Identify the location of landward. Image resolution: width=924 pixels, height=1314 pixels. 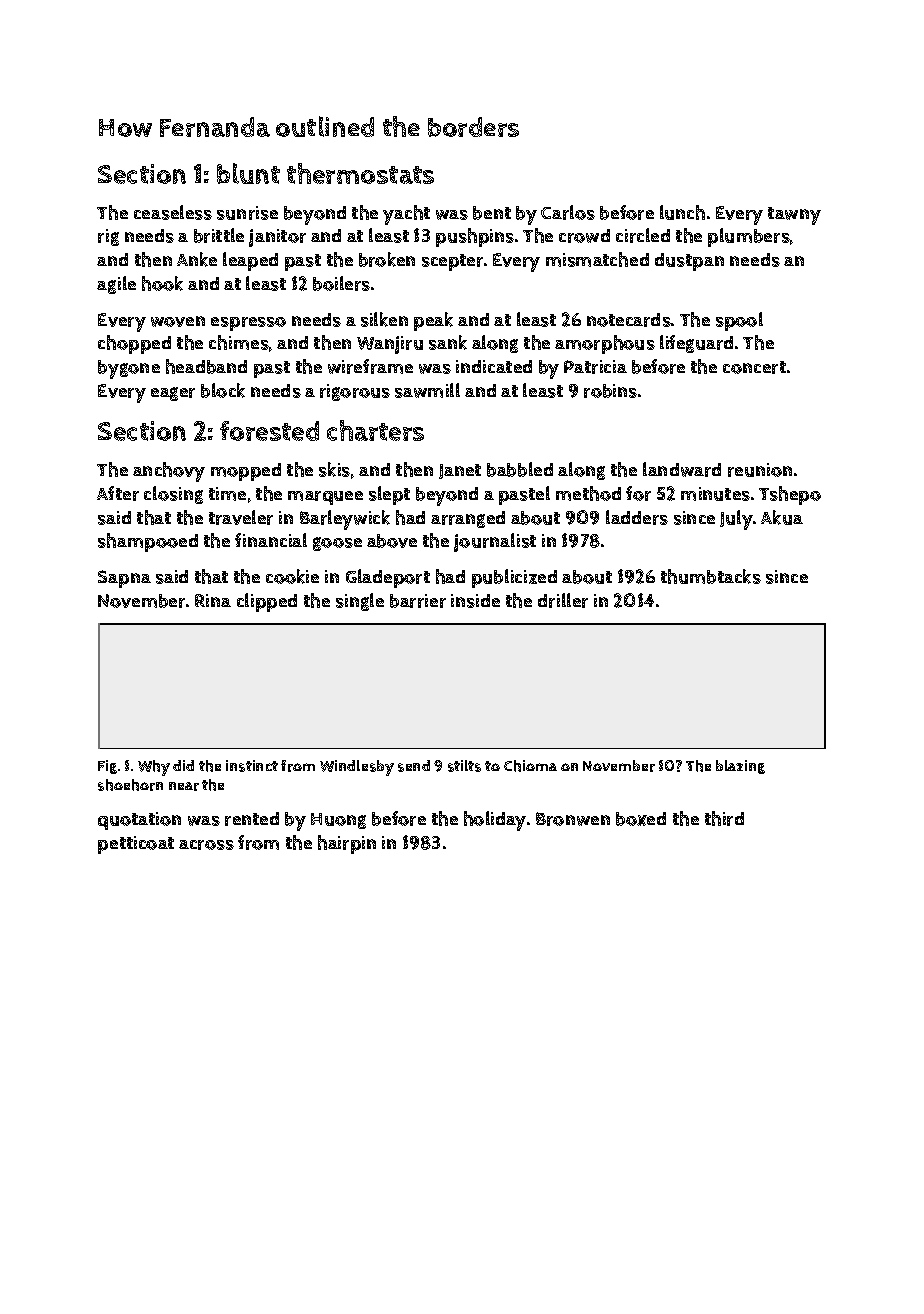
(682, 469).
